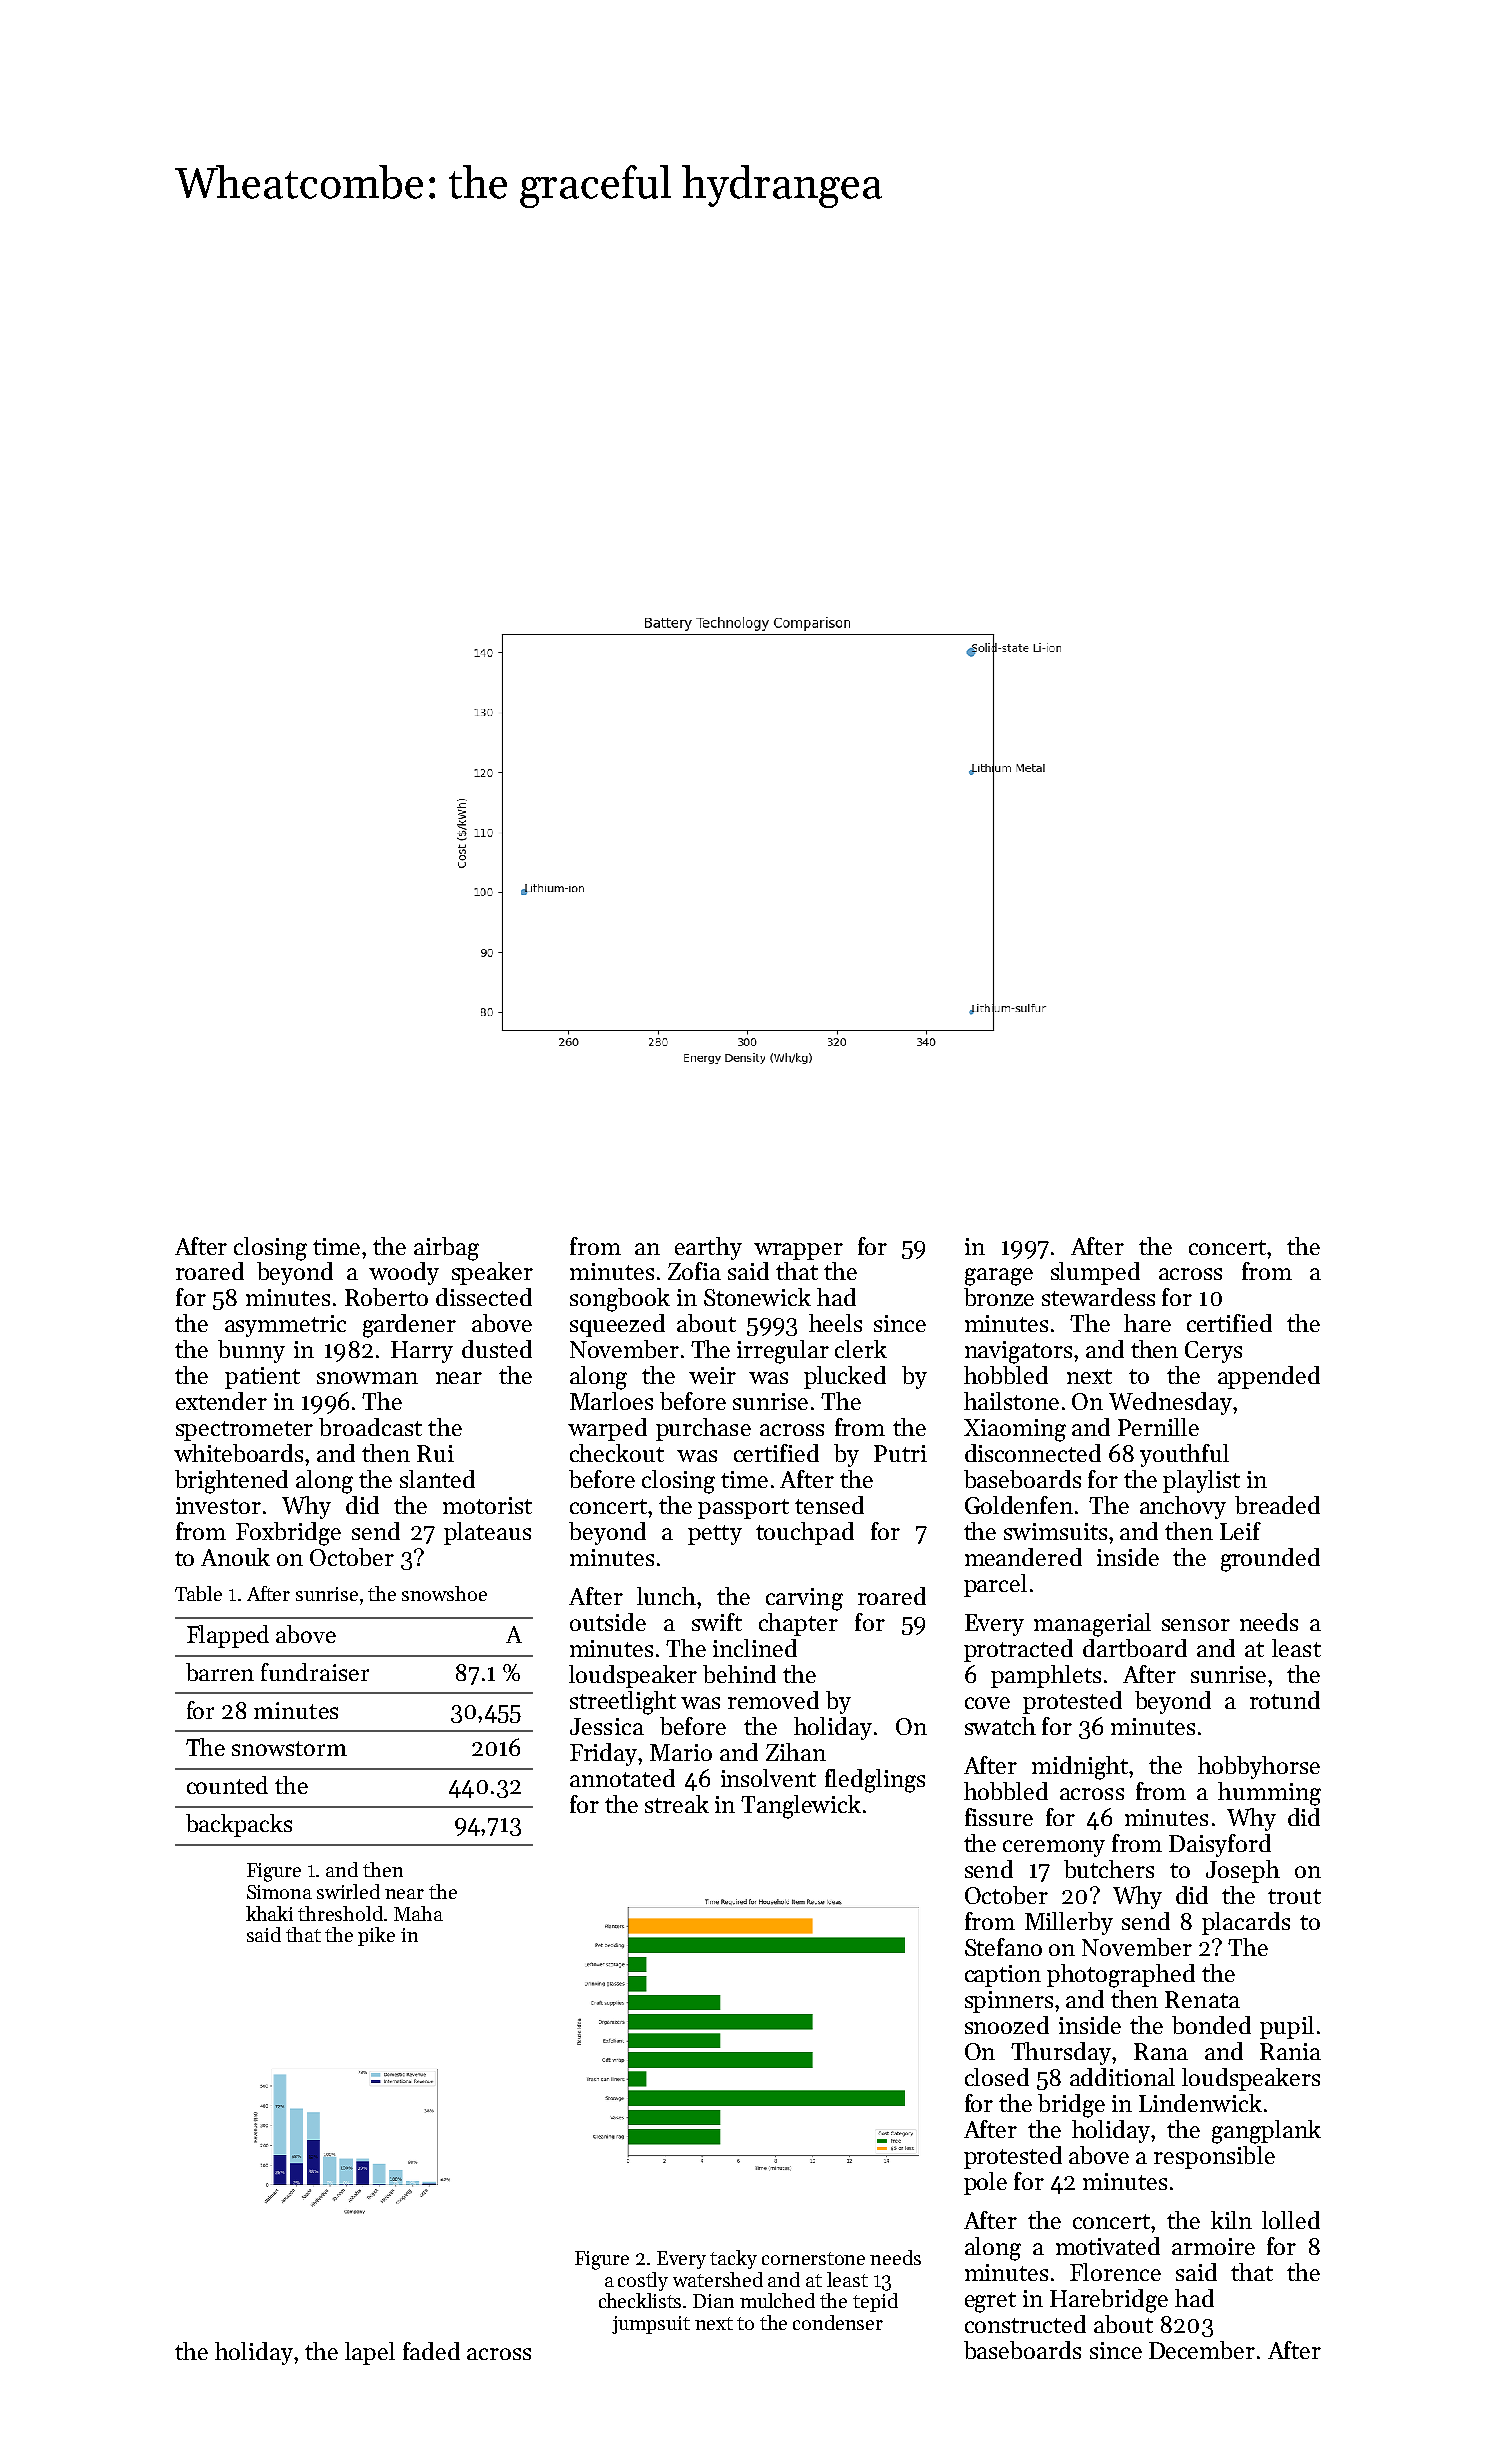  I want to click on faded, so click(431, 2351).
